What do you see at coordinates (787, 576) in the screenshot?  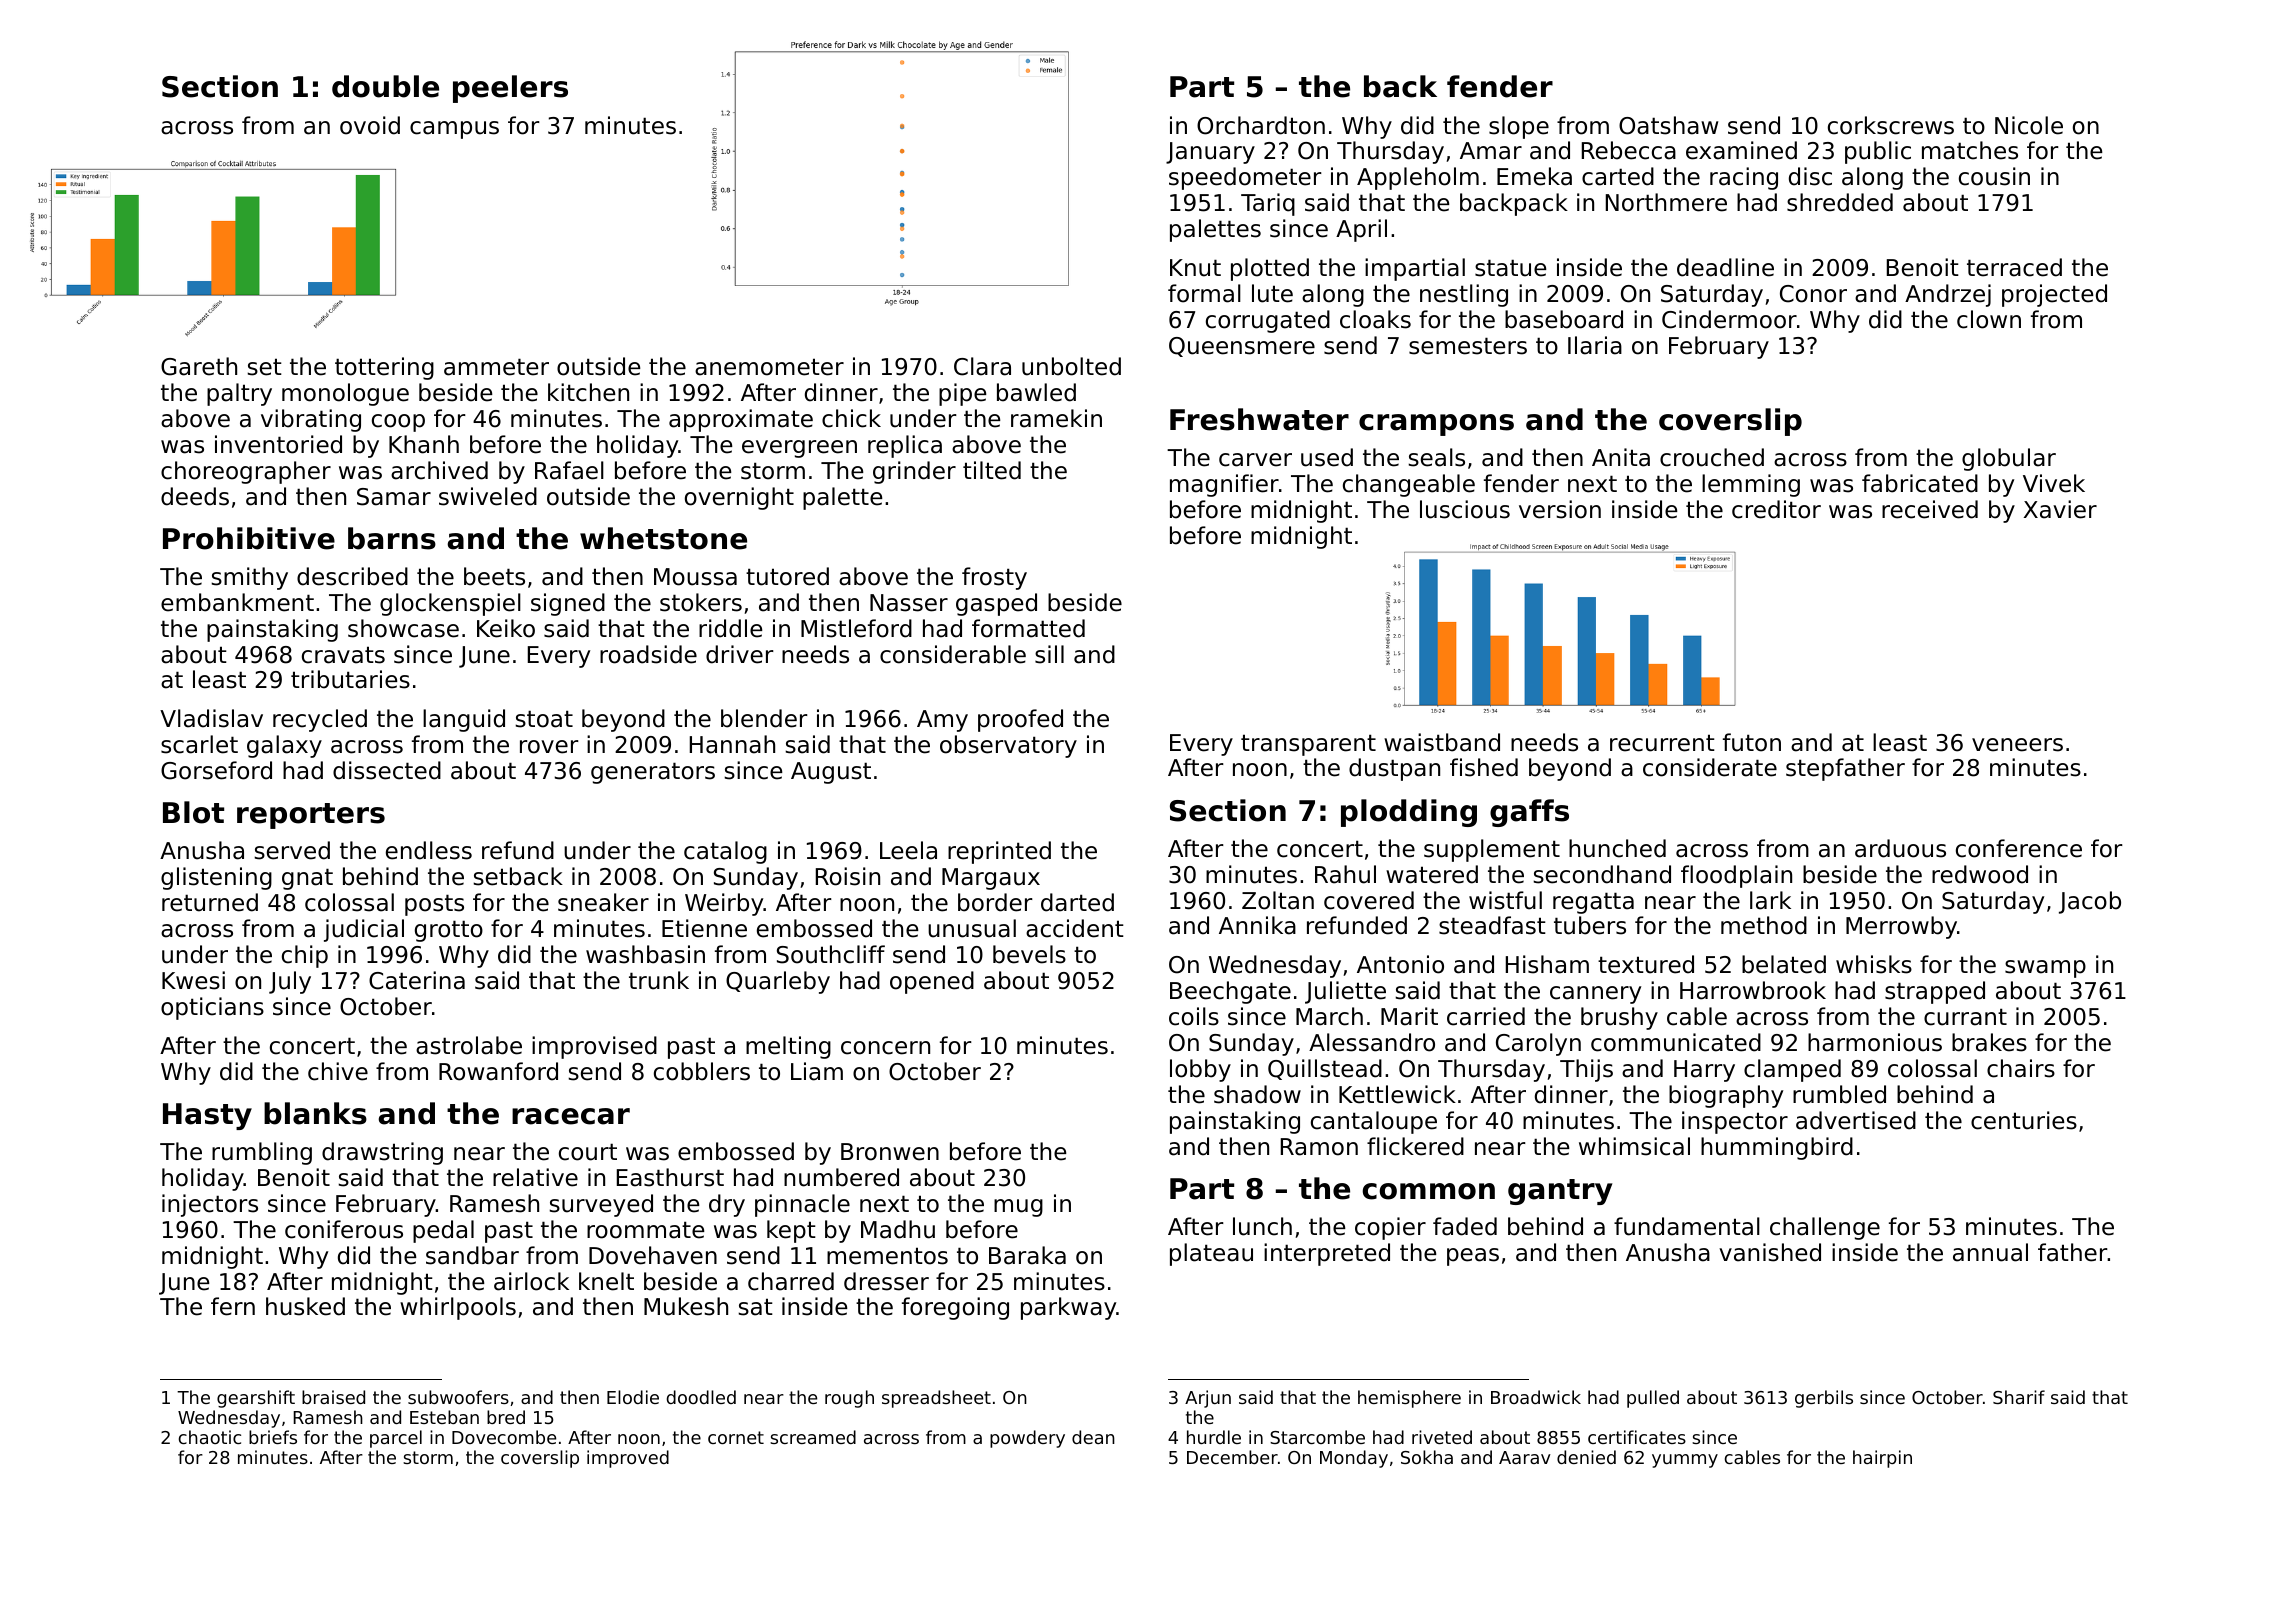 I see `tutored` at bounding box center [787, 576].
